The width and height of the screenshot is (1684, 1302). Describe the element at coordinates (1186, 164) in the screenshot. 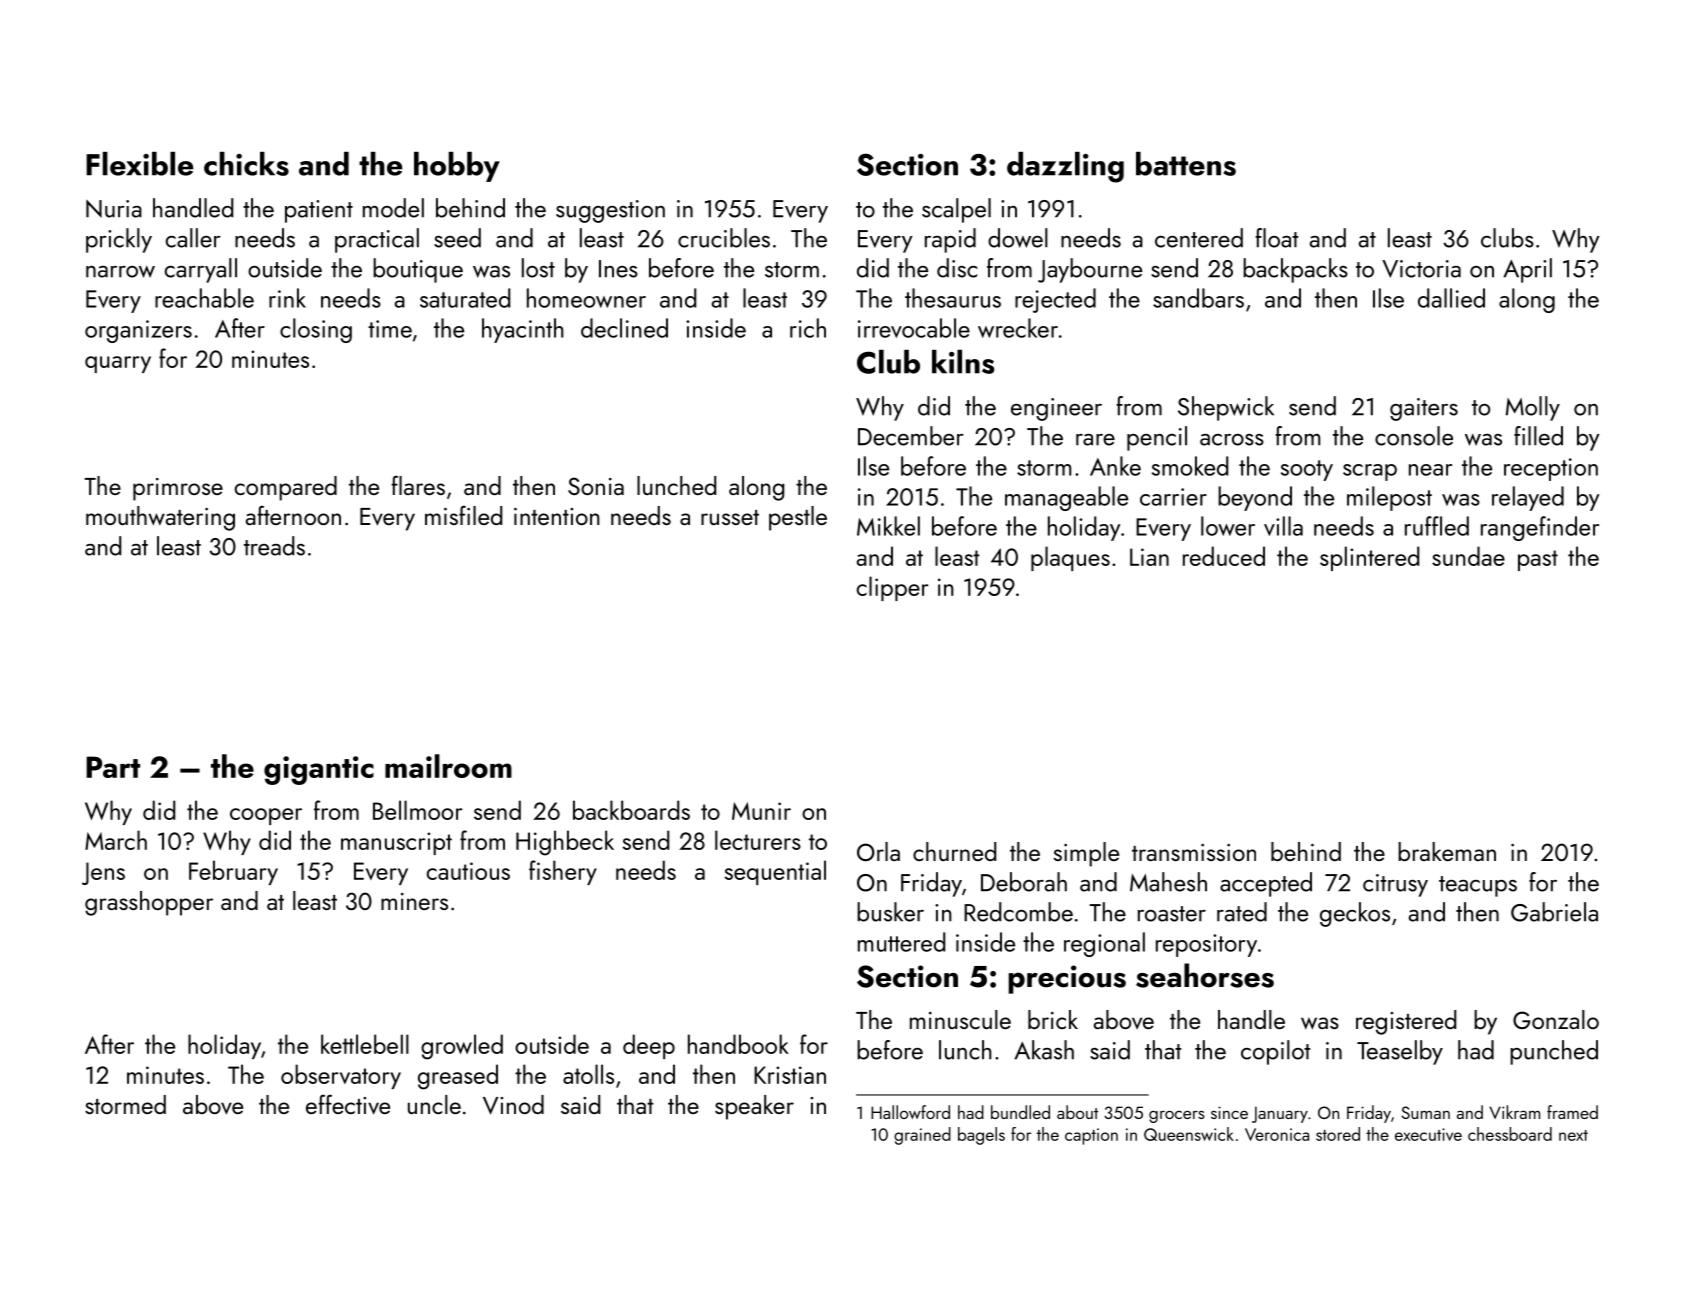

I see `battens` at that location.
